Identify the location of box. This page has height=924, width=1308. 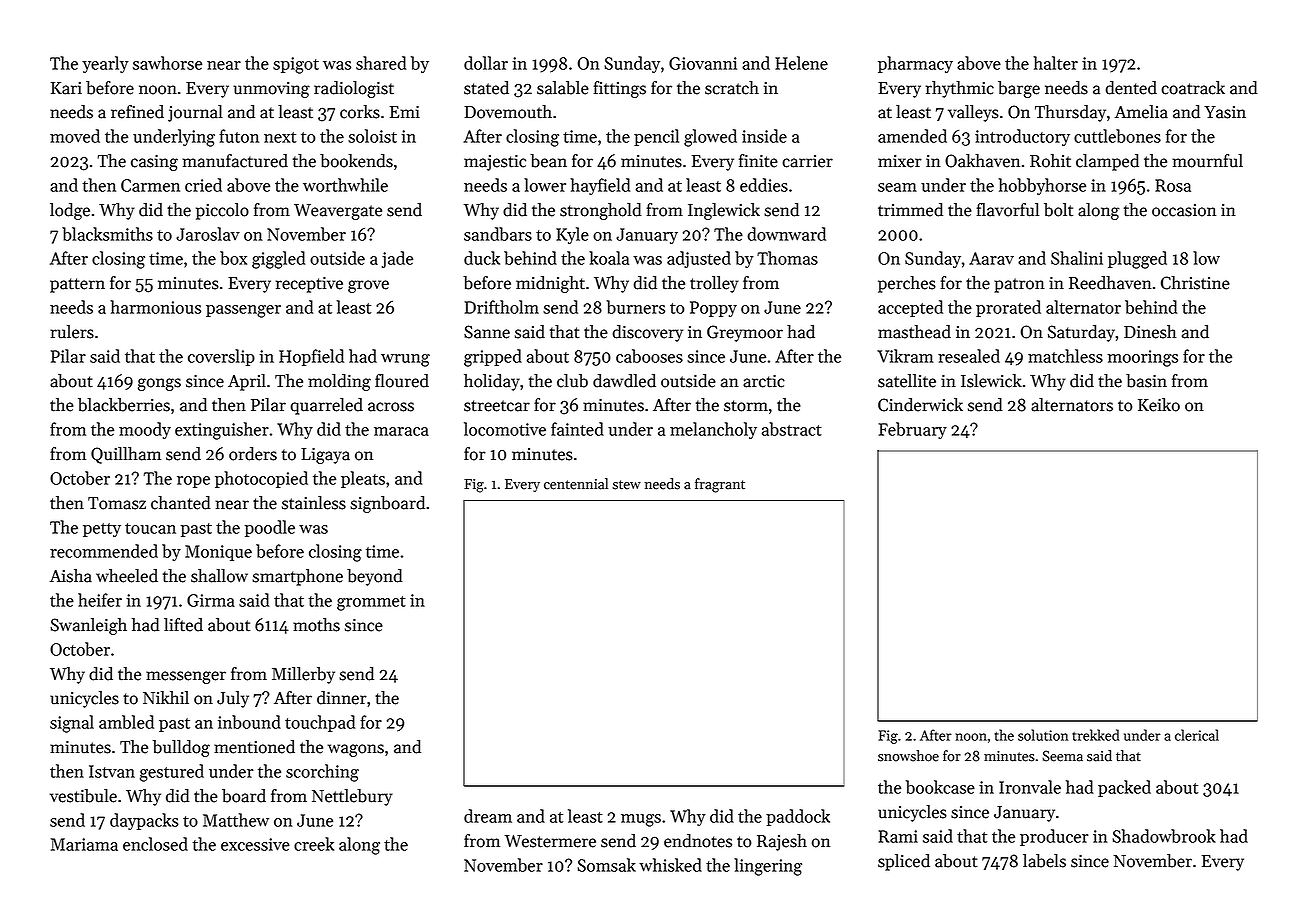
(233, 258).
